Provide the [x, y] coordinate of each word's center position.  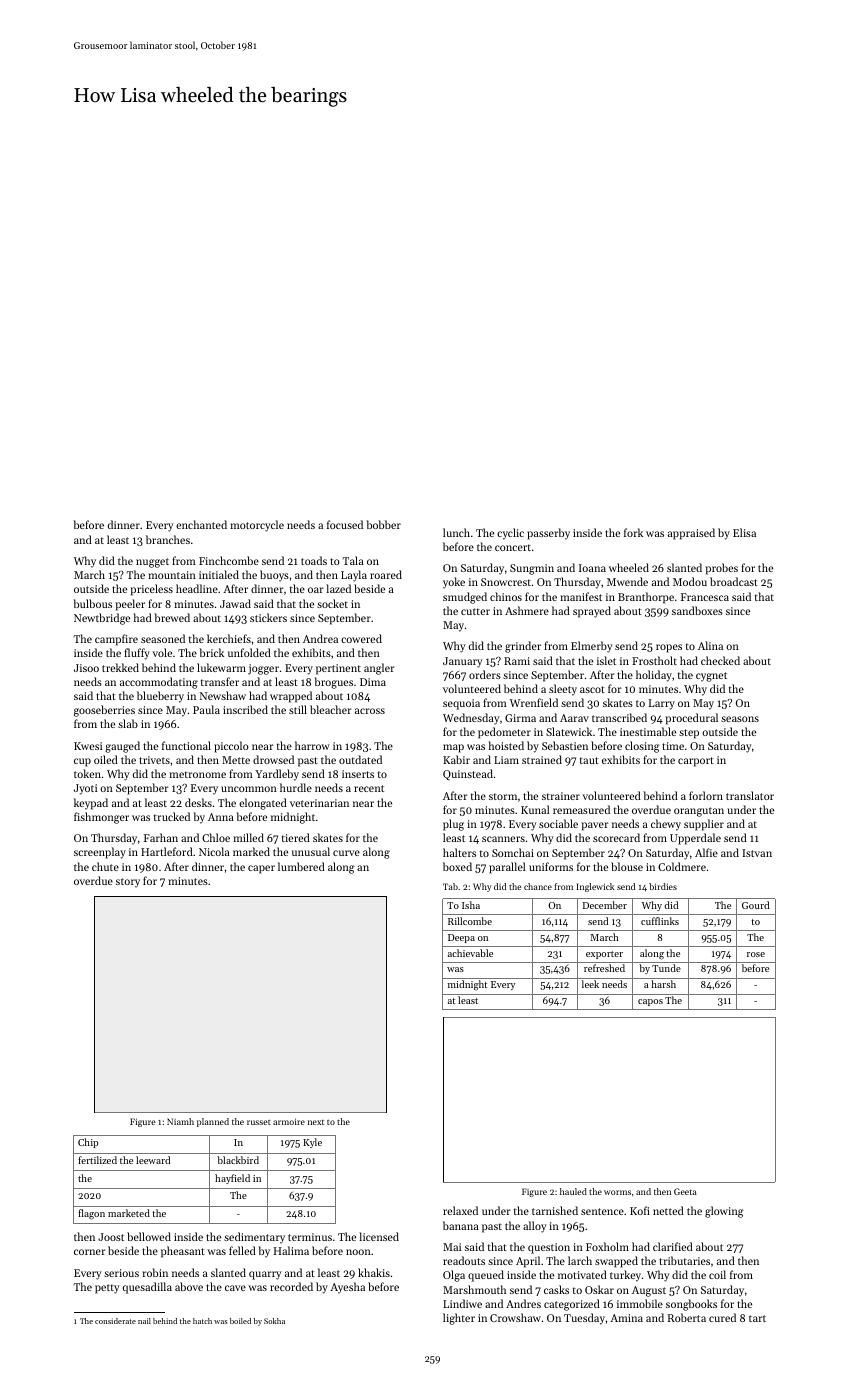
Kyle [312, 1143]
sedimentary [254, 1238]
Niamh [180, 1121]
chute [105, 866]
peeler [130, 605]
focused [345, 524]
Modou [690, 581]
